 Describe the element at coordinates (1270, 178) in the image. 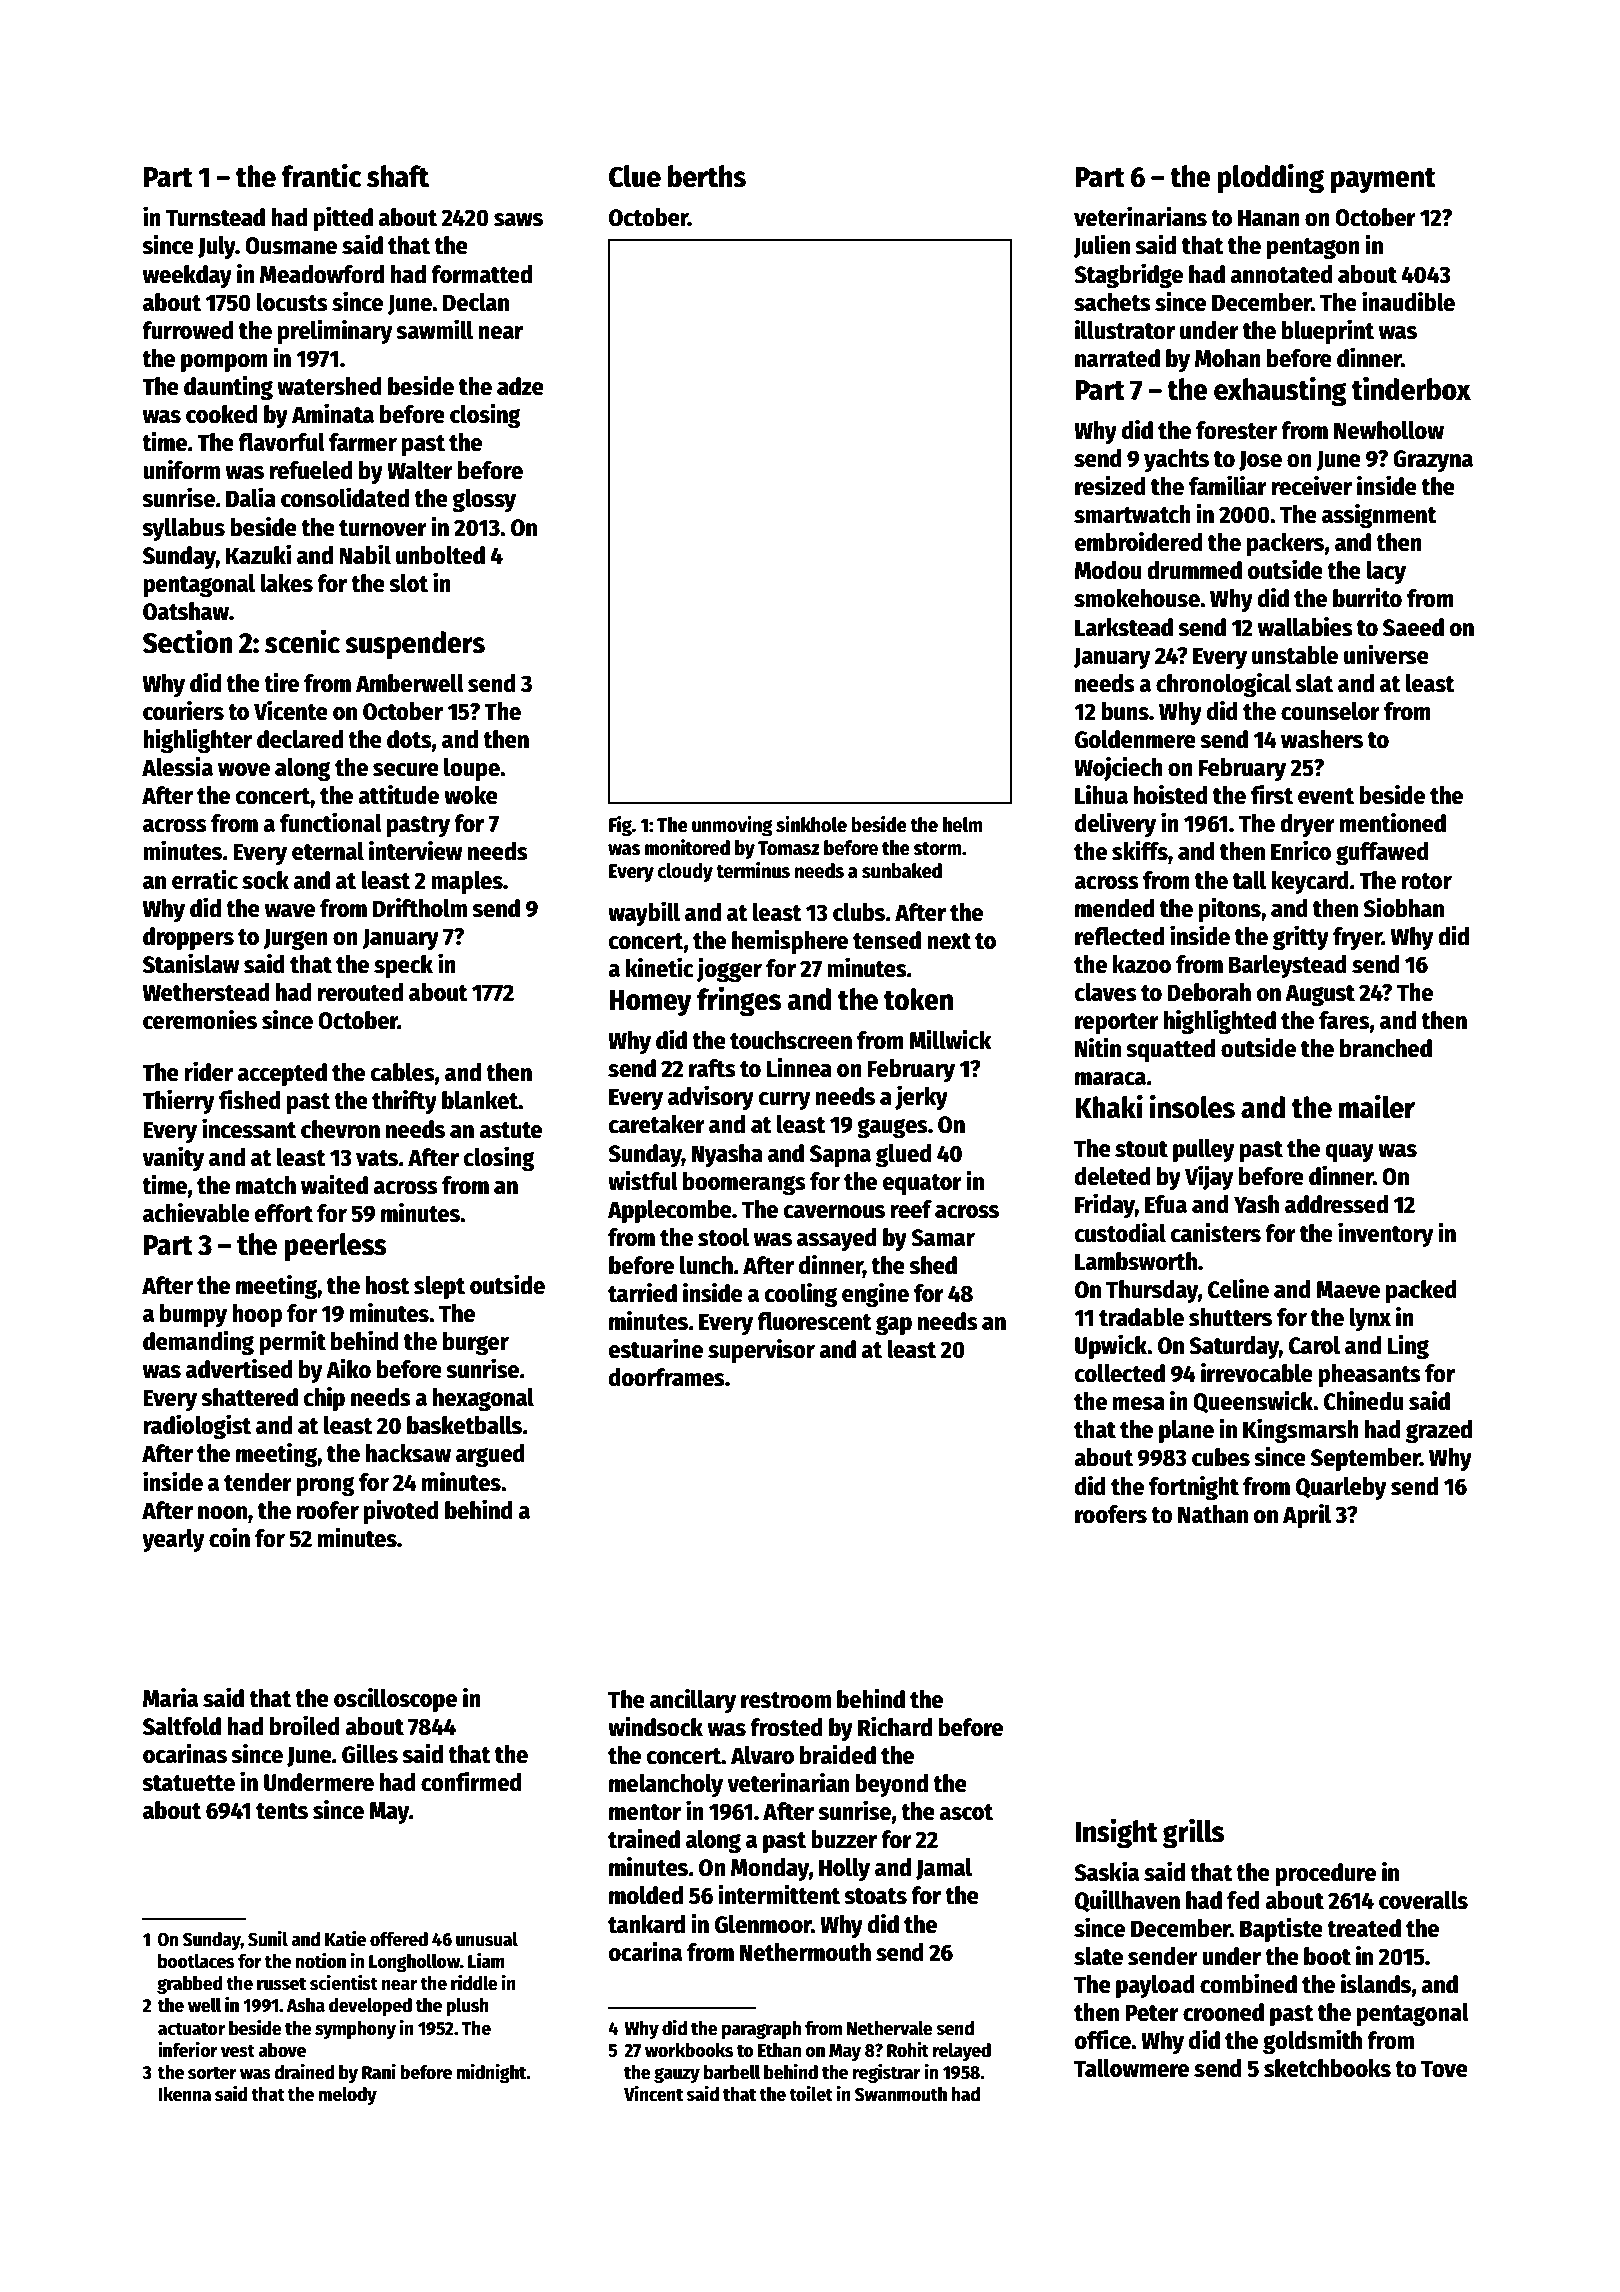

I see `plodding` at that location.
